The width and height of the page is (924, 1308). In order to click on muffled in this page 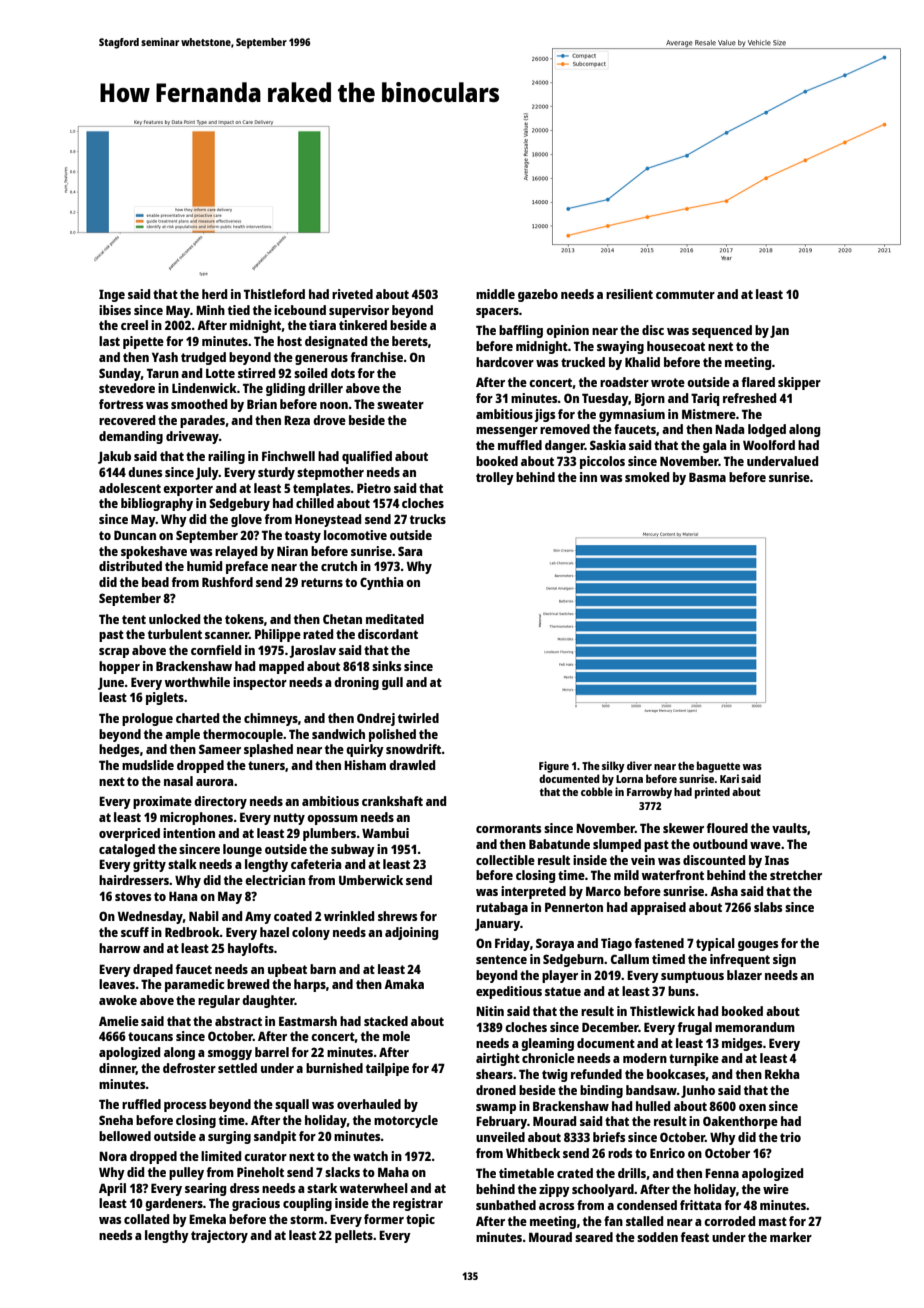, I will do `click(520, 445)`.
